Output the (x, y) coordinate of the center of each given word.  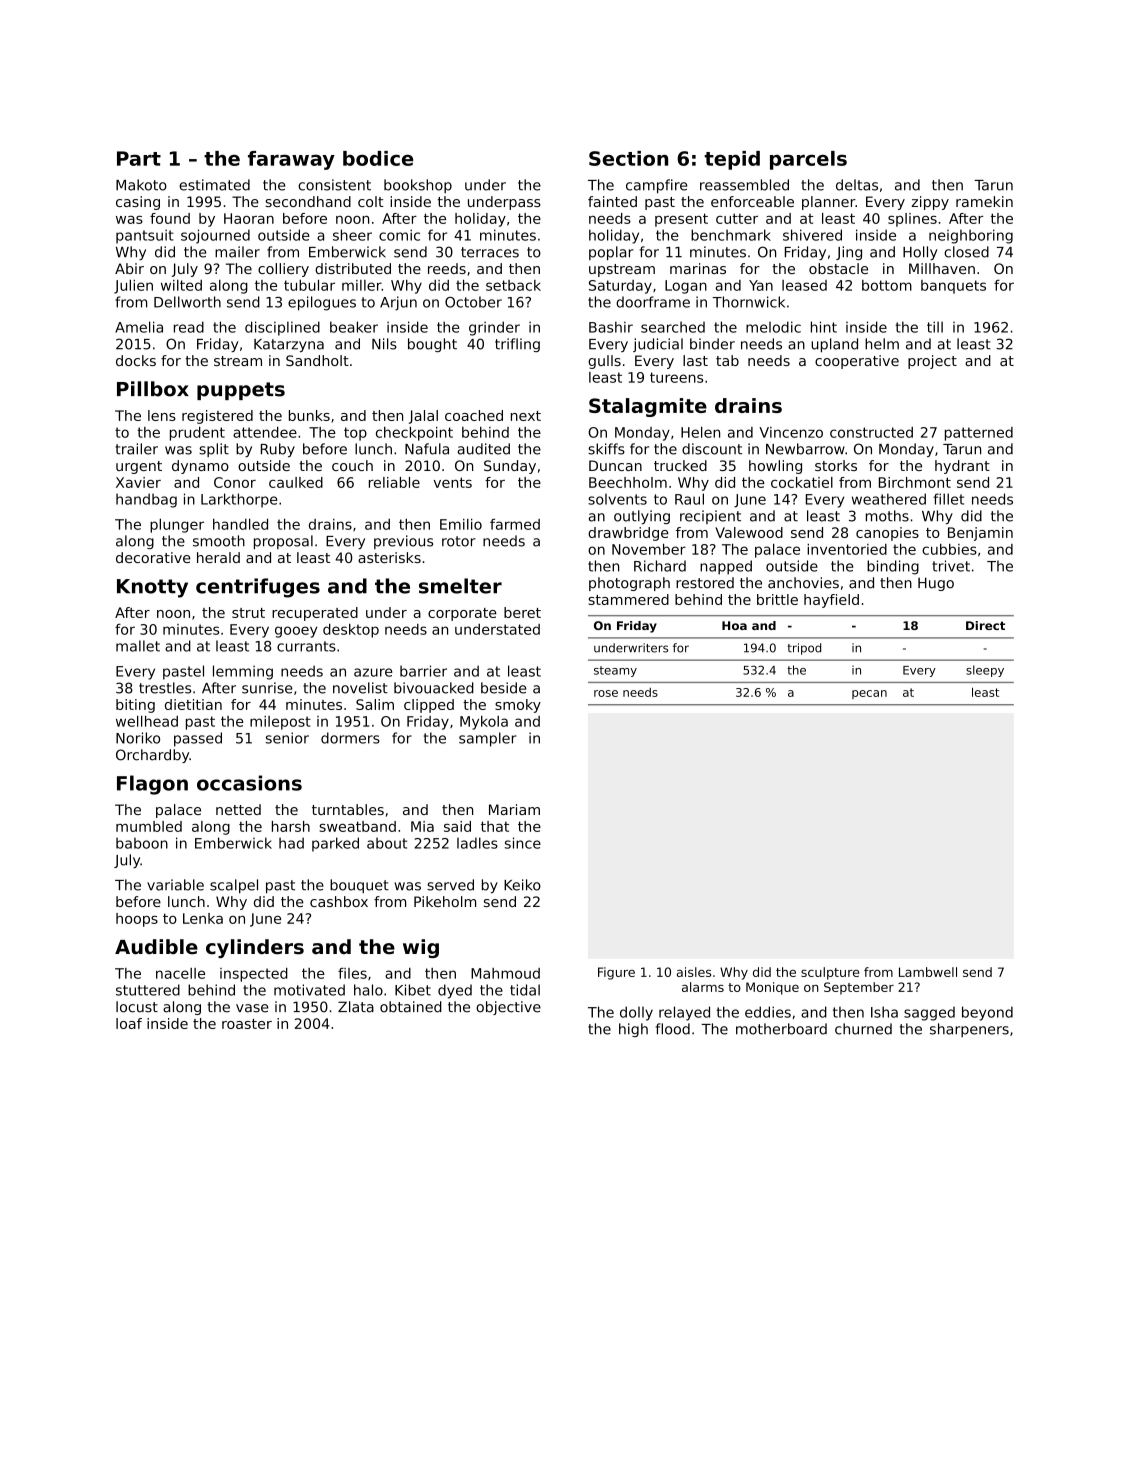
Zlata (356, 1007)
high (633, 1030)
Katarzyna (289, 345)
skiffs (606, 449)
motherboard (781, 1029)
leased (804, 285)
